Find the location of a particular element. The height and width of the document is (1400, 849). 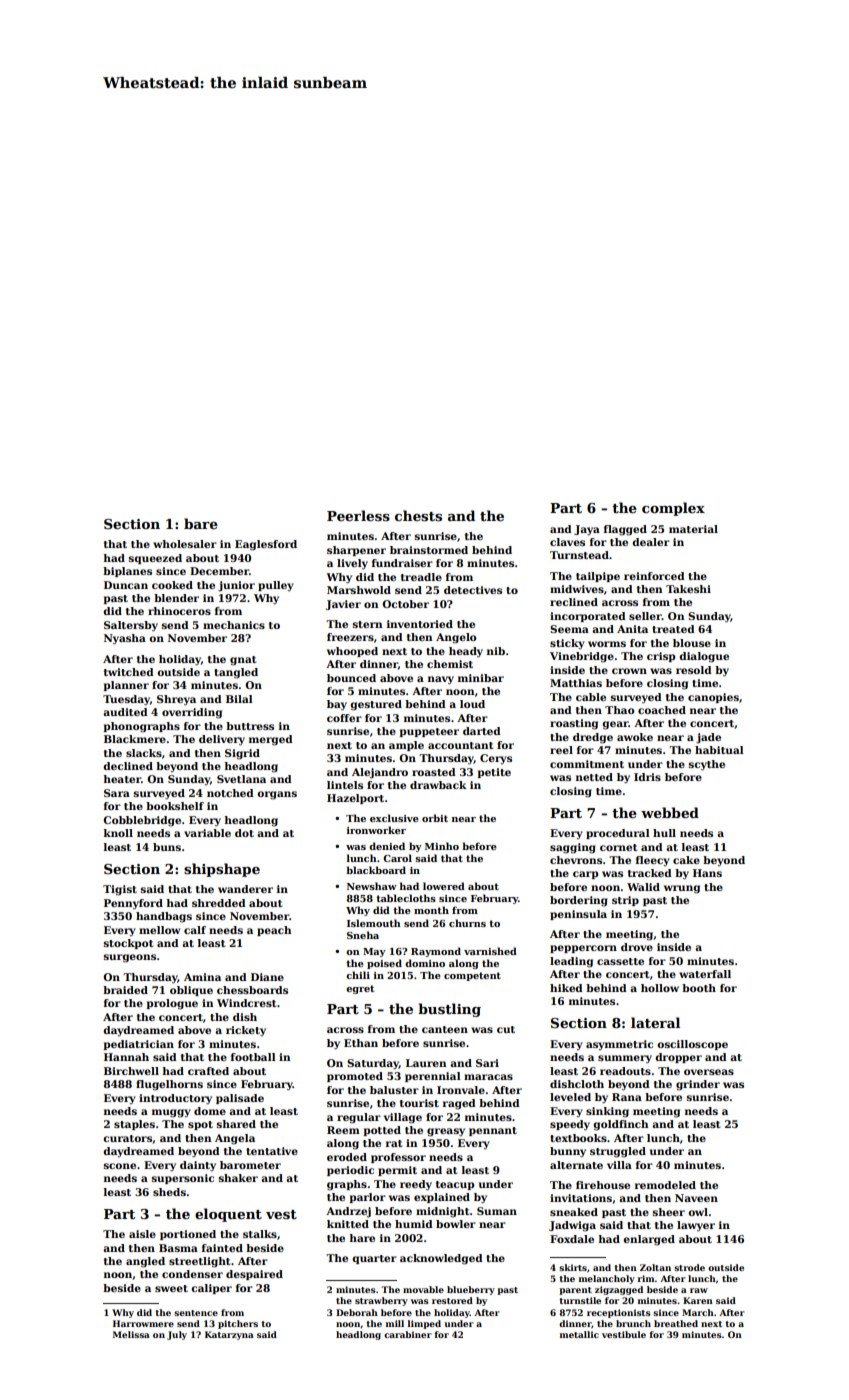

Jaya is located at coordinates (587, 530).
